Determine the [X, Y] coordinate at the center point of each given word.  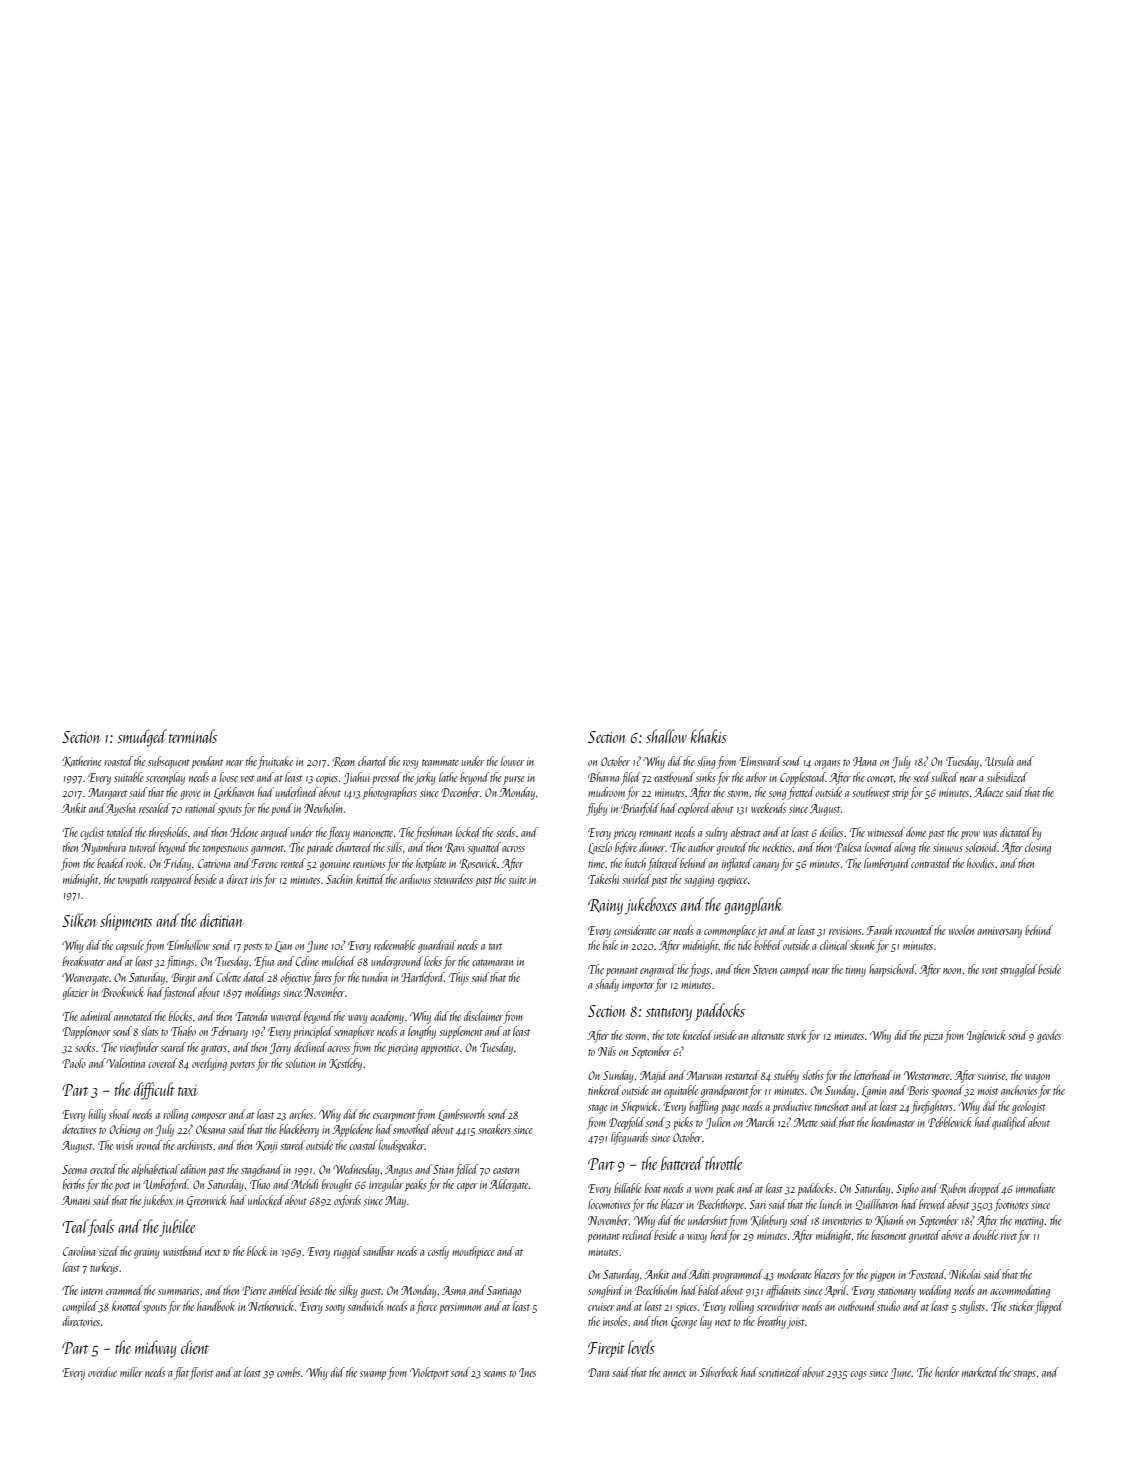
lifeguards [629, 1138]
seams [495, 1374]
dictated [1015, 832]
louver [513, 761]
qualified [1009, 1123]
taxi [187, 1090]
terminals [193, 736]
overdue [102, 1372]
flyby [596, 809]
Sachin [339, 879]
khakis [709, 736]
